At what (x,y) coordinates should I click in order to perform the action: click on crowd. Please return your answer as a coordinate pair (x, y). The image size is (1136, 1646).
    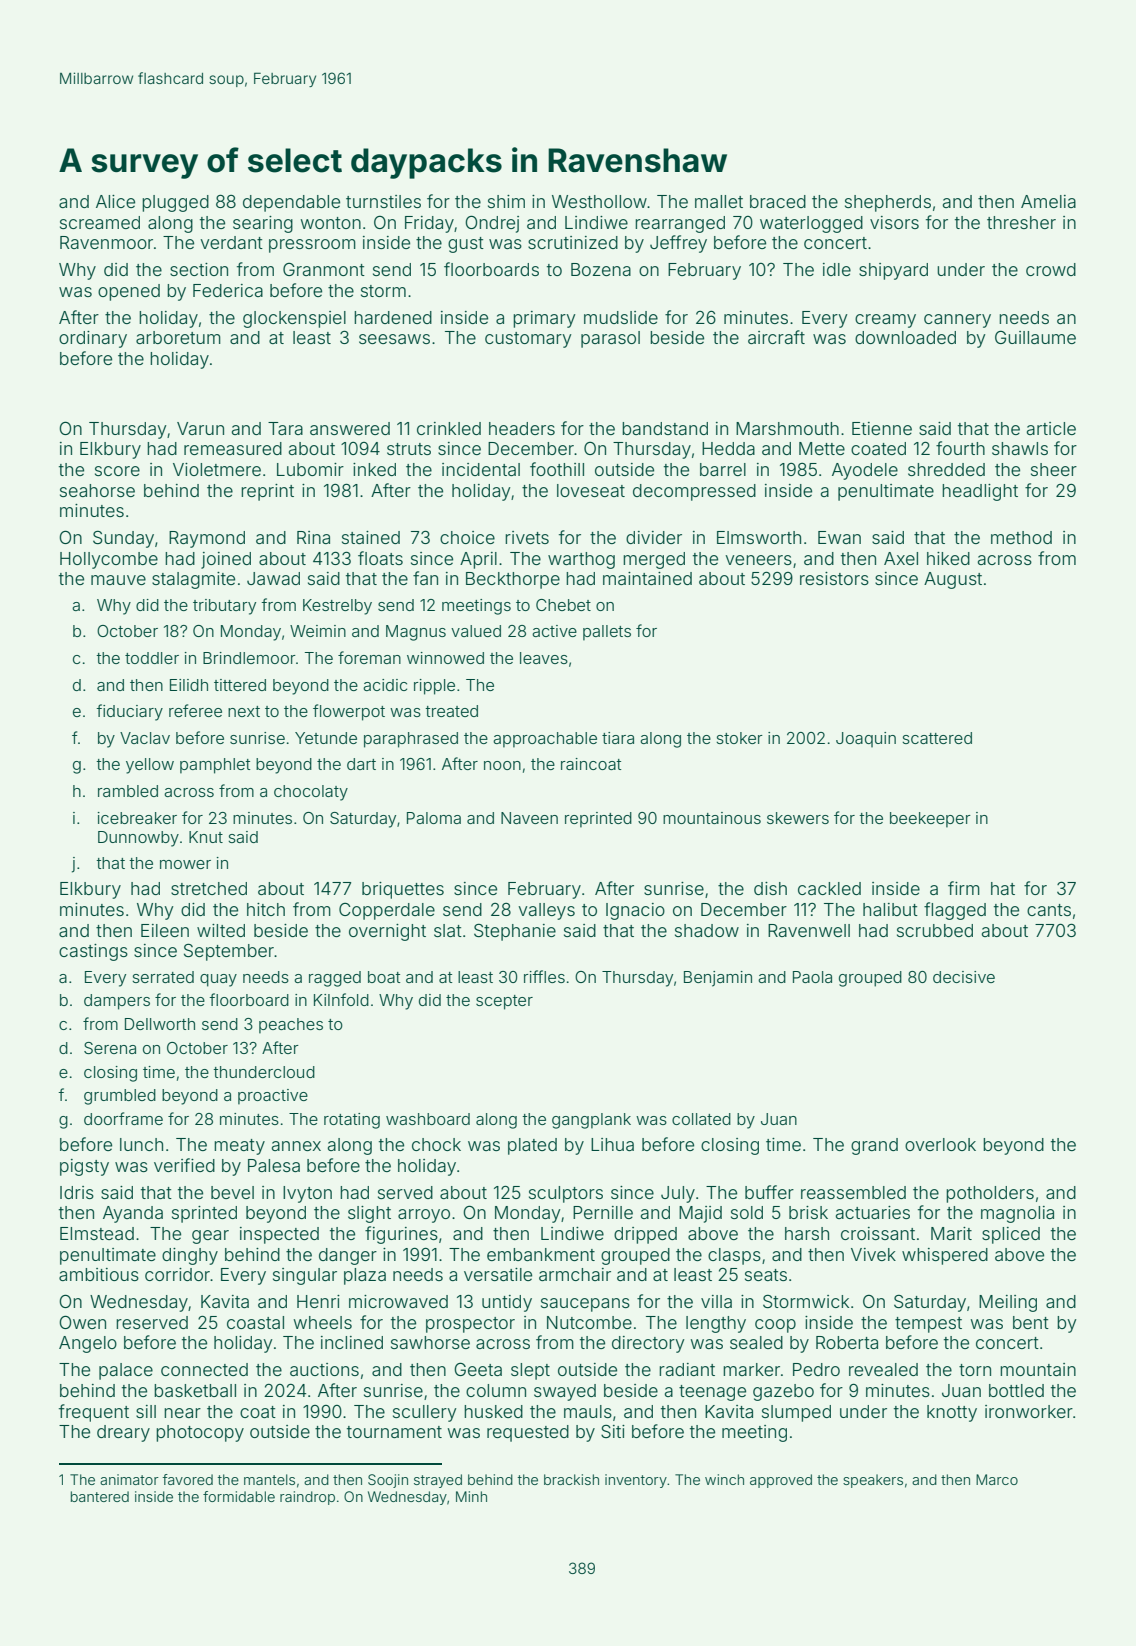
    Looking at the image, I should click on (1051, 269).
